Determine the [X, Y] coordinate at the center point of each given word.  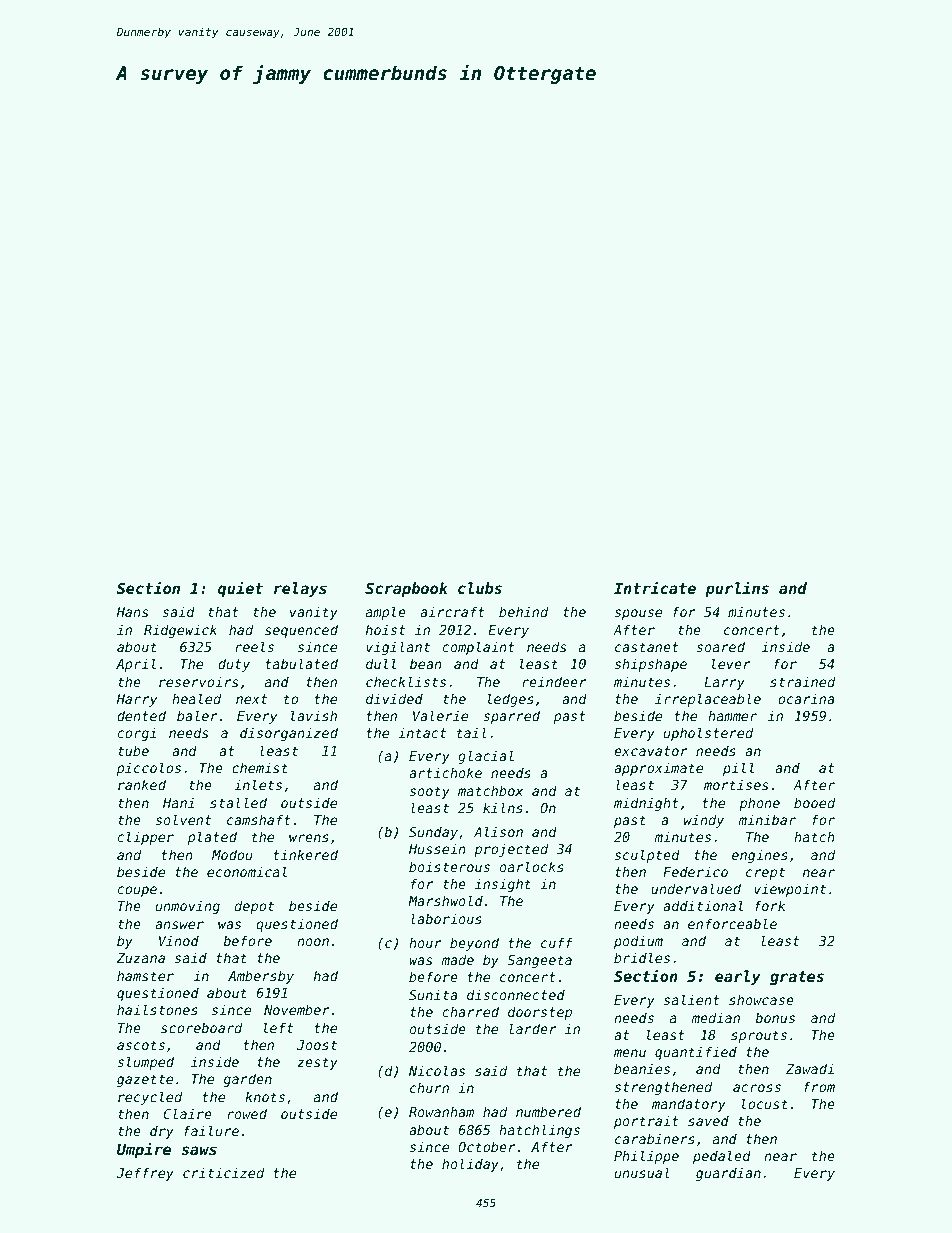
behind [523, 611]
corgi [137, 734]
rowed [247, 1113]
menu [630, 1053]
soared [720, 646]
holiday [470, 1165]
